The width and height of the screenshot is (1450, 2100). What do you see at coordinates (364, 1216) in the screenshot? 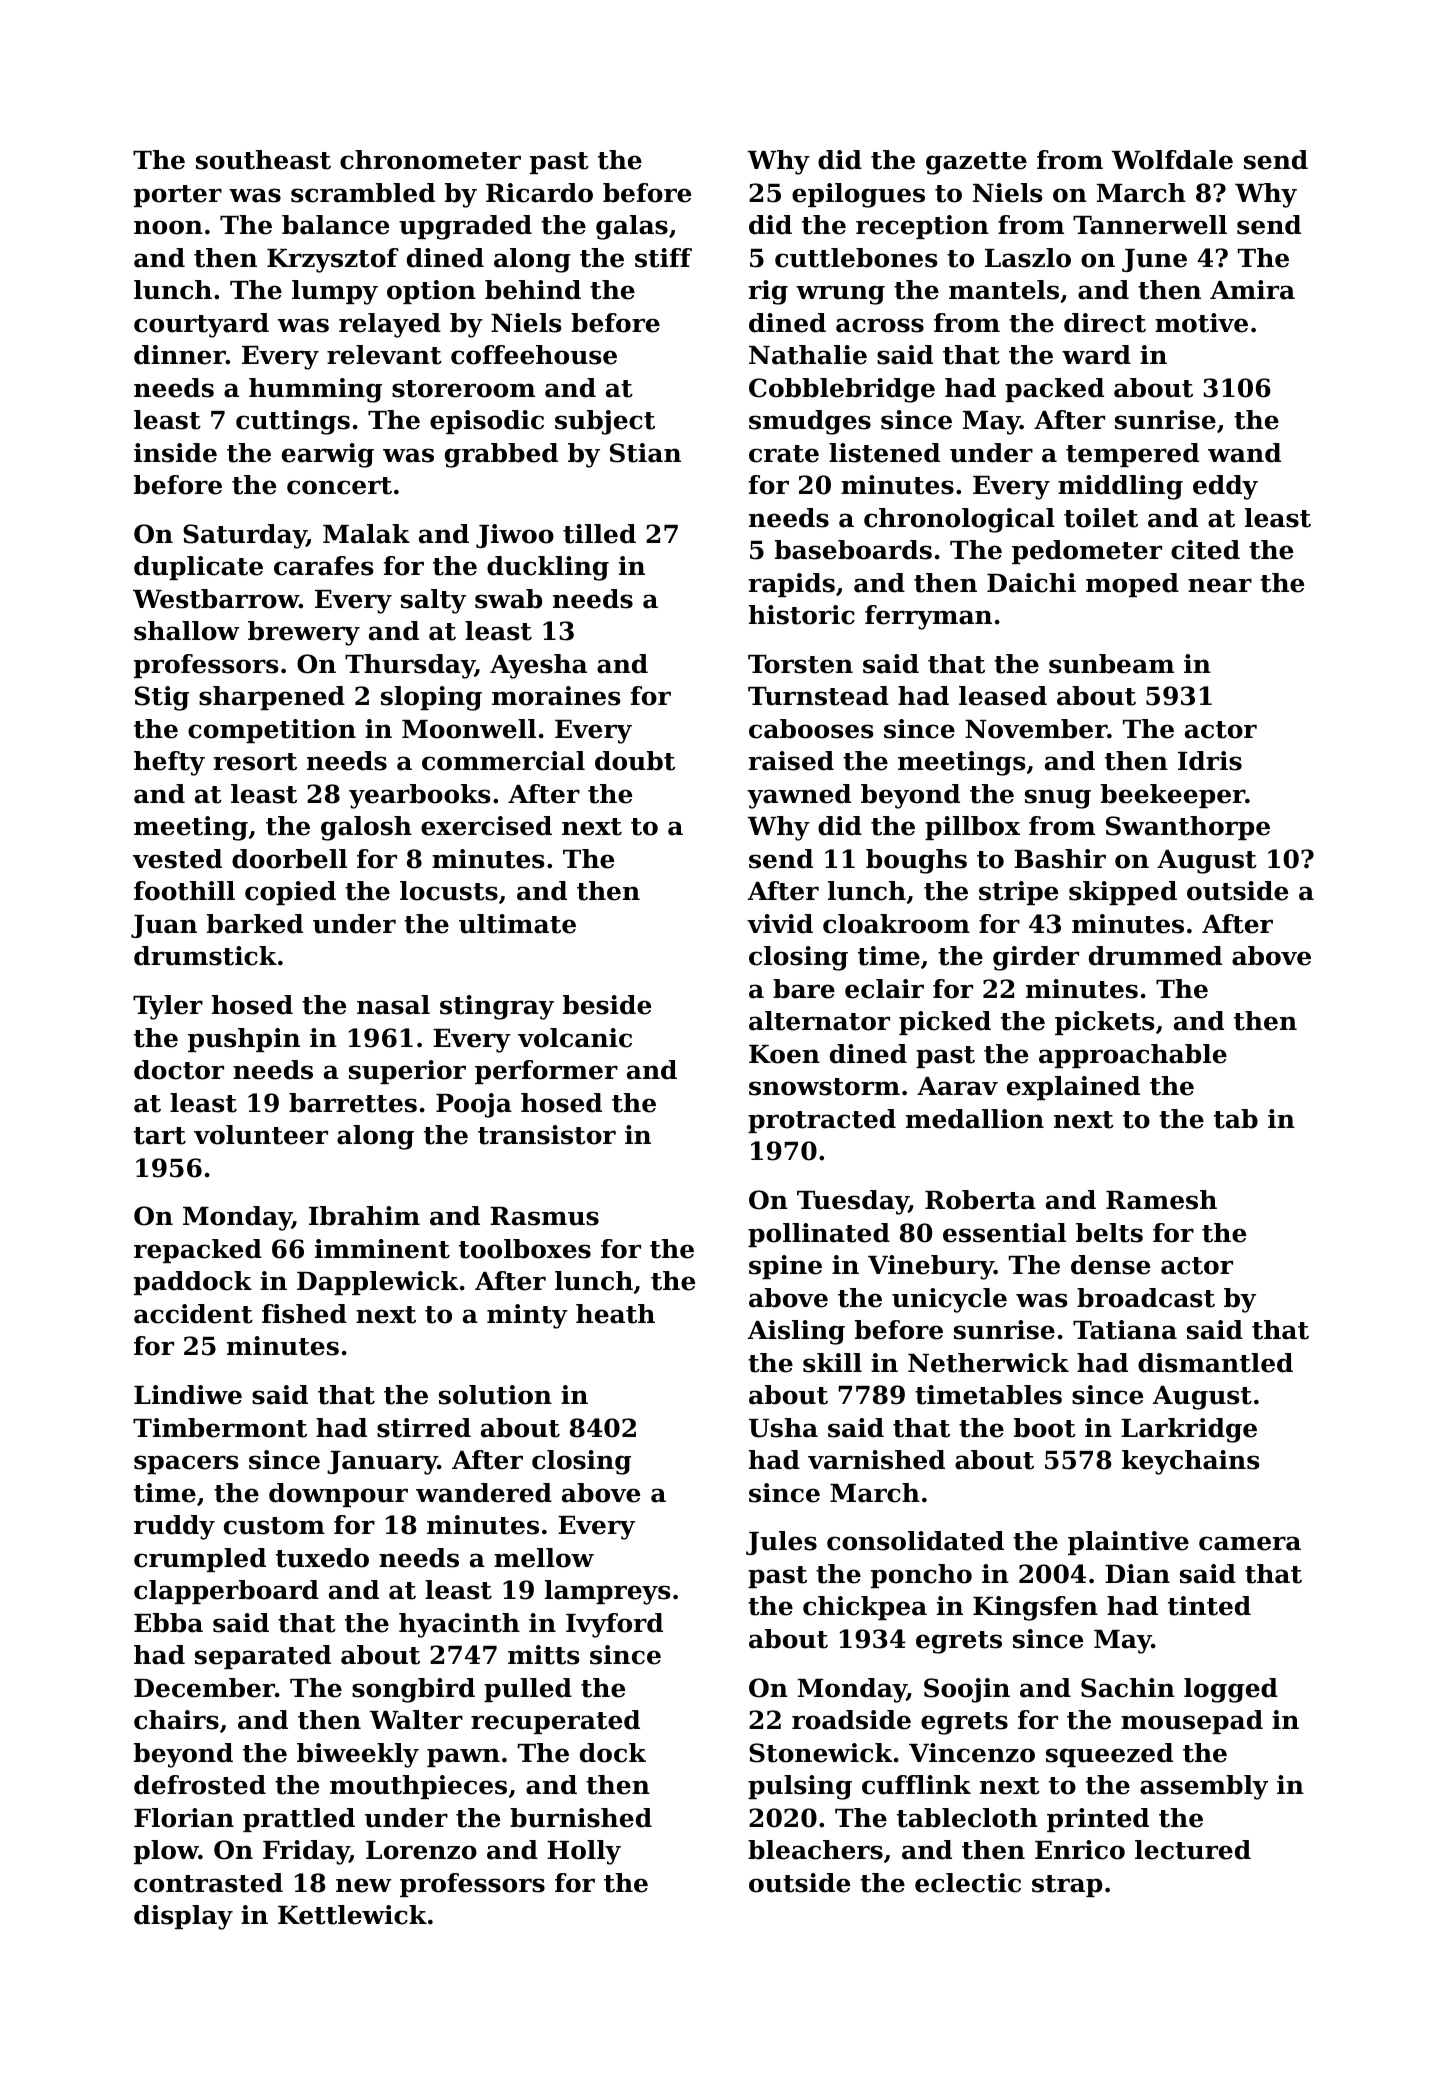
I see `Ibrahim` at bounding box center [364, 1216].
